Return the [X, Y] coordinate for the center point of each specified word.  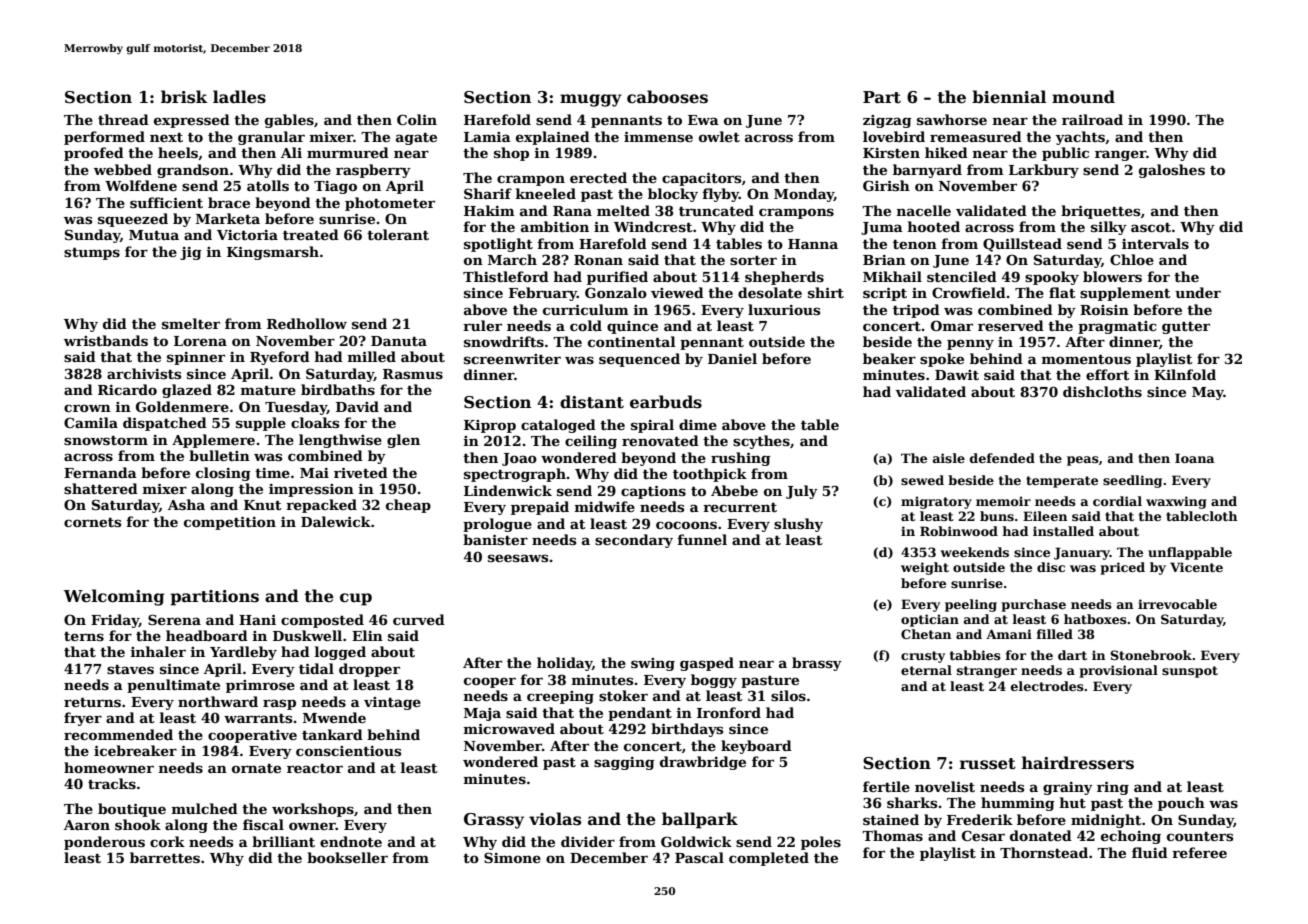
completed [769, 859]
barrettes [165, 857]
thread [123, 119]
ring [1113, 788]
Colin [417, 119]
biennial [1009, 97]
